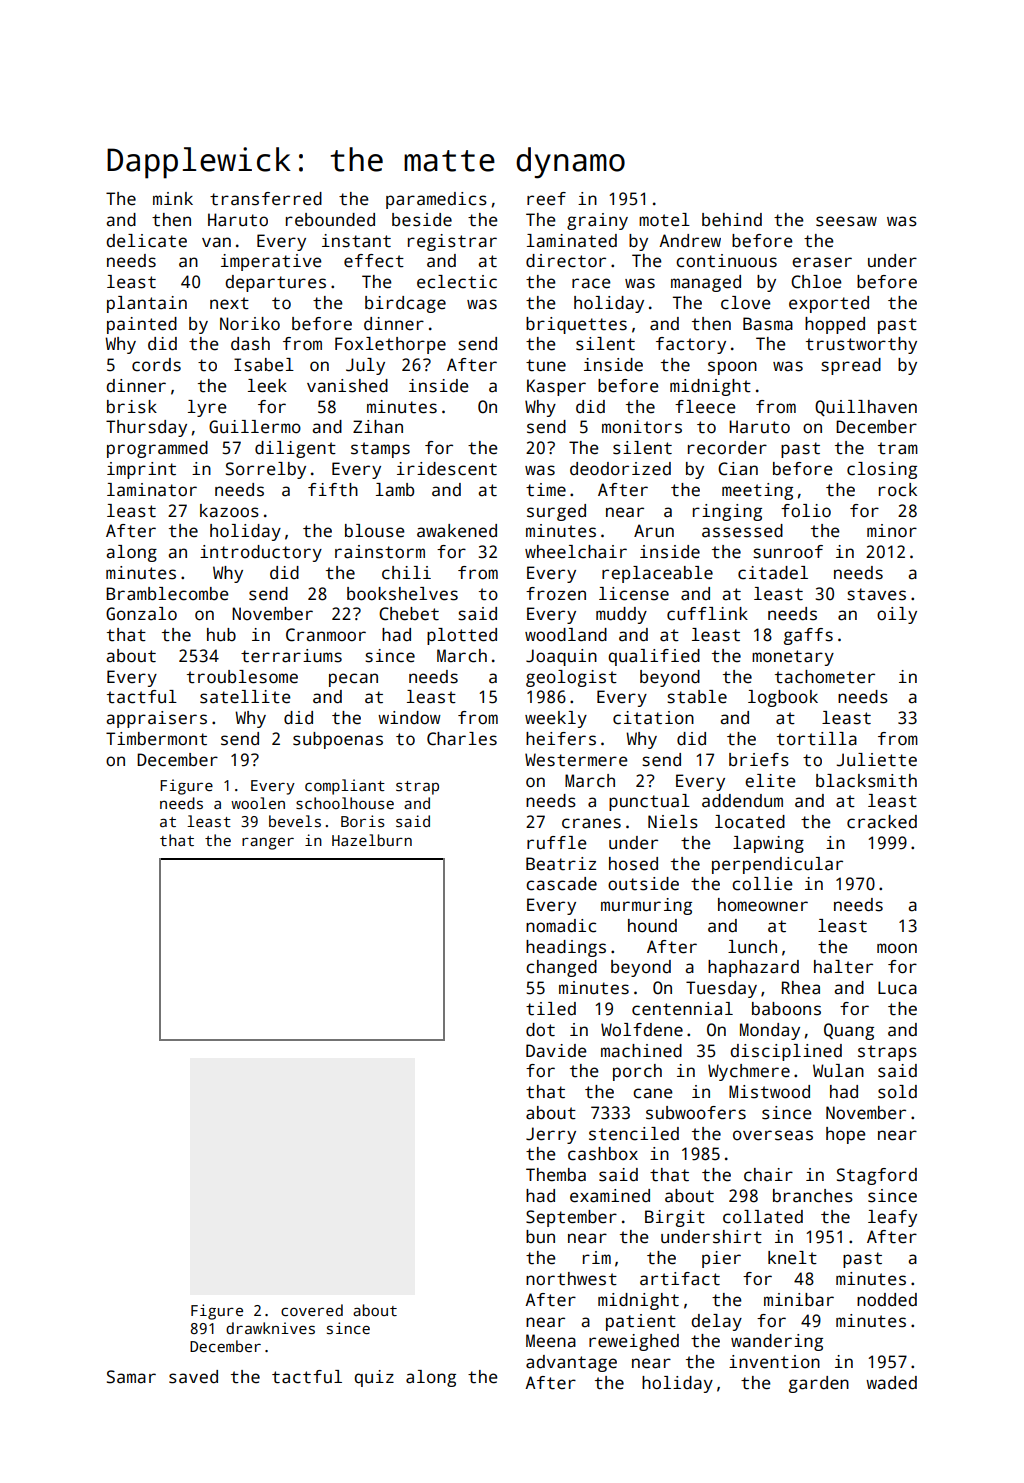 The height and width of the document is (1483, 1024). Describe the element at coordinates (898, 448) in the document. I see `tram` at that location.
